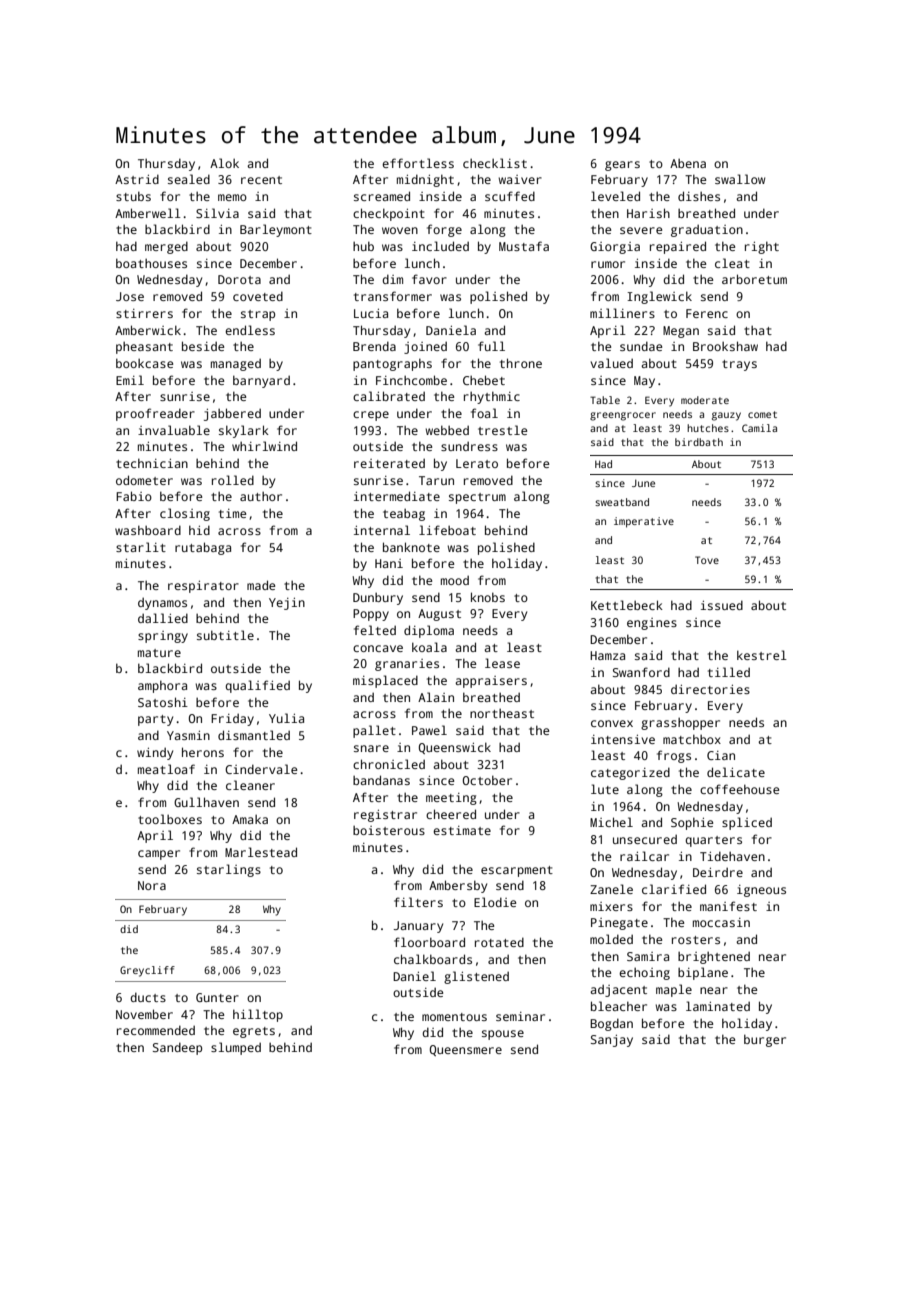 Image resolution: width=908 pixels, height=1316 pixels. Describe the element at coordinates (144, 1014) in the screenshot. I see `November` at that location.
